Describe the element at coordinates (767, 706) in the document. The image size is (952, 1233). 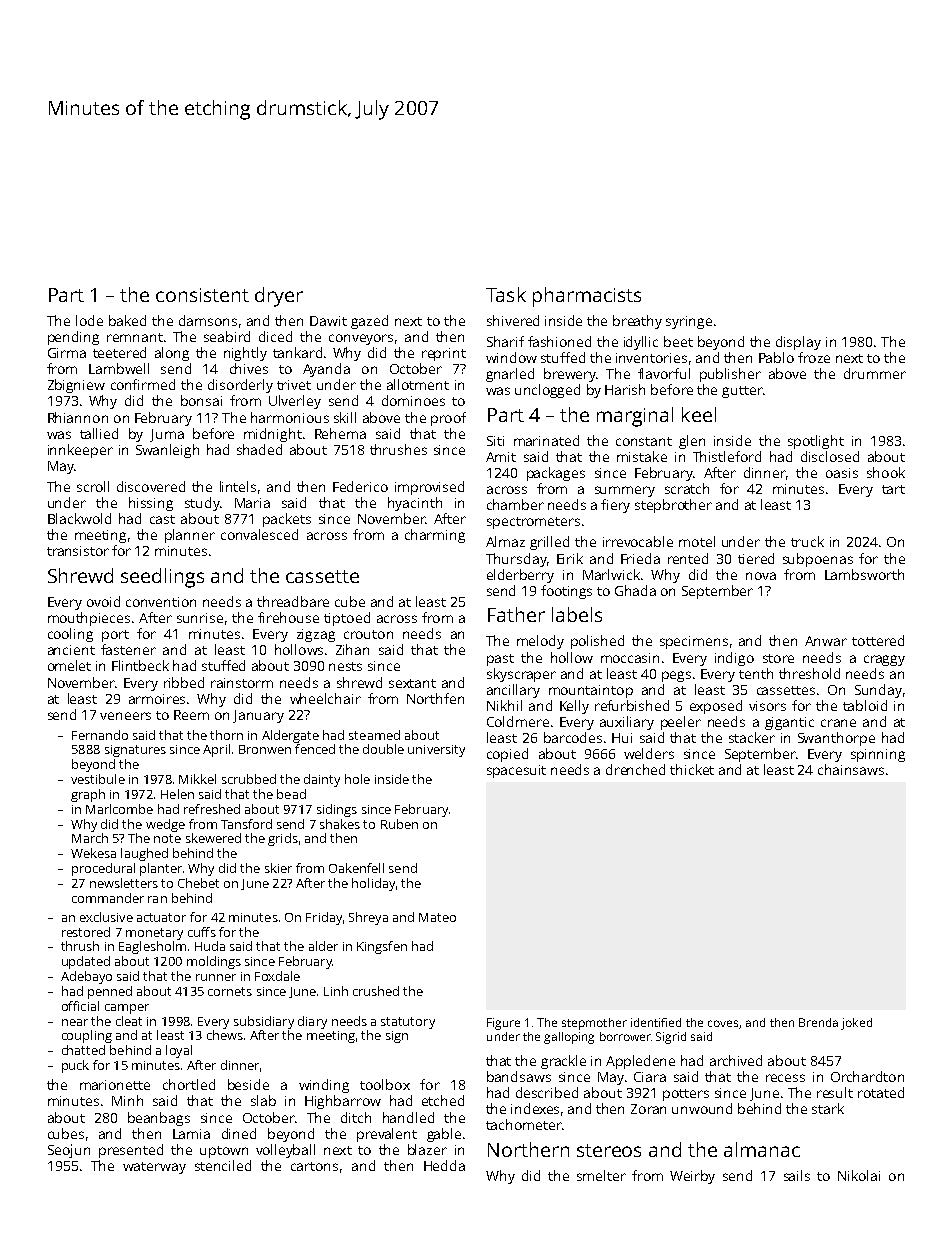
I see `visors` at that location.
